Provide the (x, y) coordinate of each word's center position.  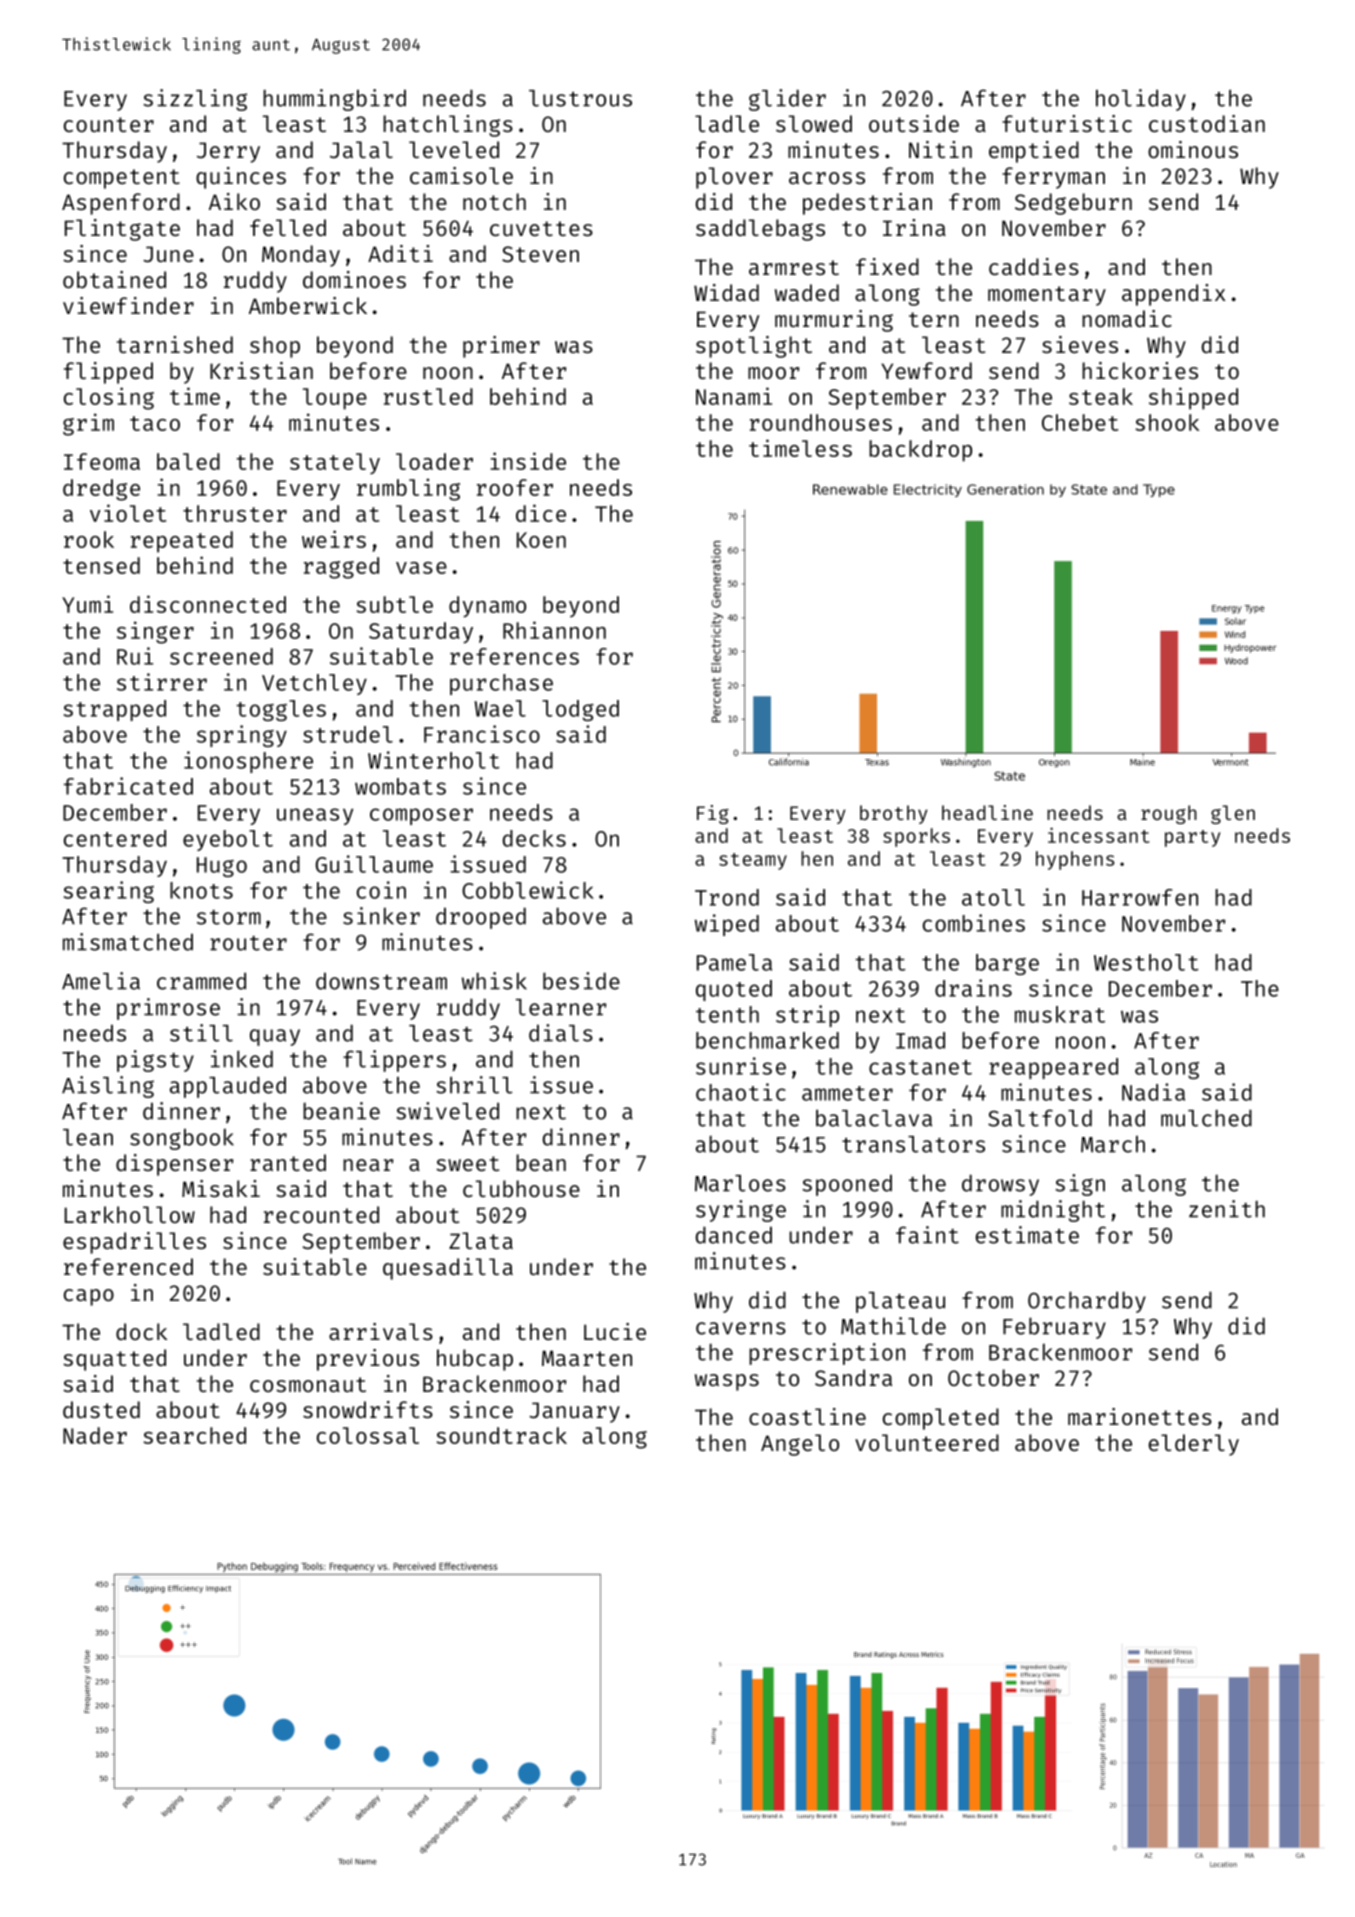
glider (787, 100)
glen (1233, 814)
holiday (1141, 100)
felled (288, 227)
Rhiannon (554, 630)
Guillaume (374, 864)
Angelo (800, 1445)
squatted (114, 1360)
